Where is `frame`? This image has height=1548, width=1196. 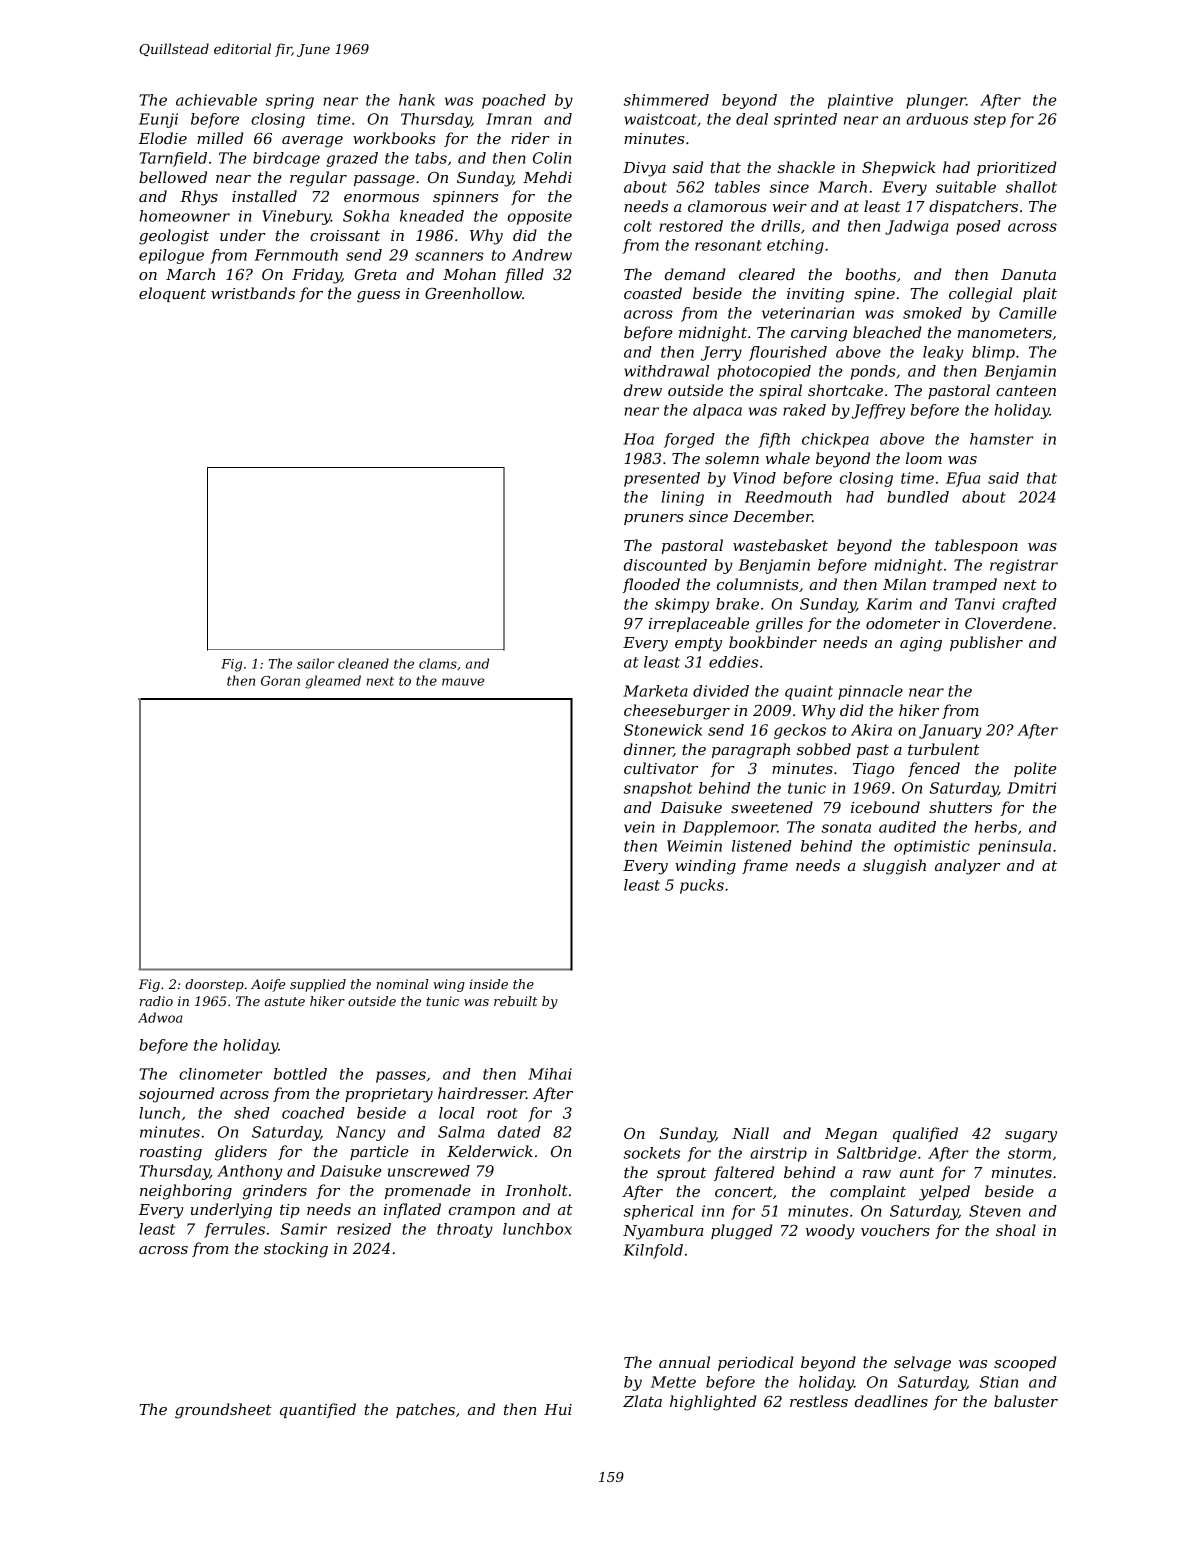 frame is located at coordinates (765, 866).
